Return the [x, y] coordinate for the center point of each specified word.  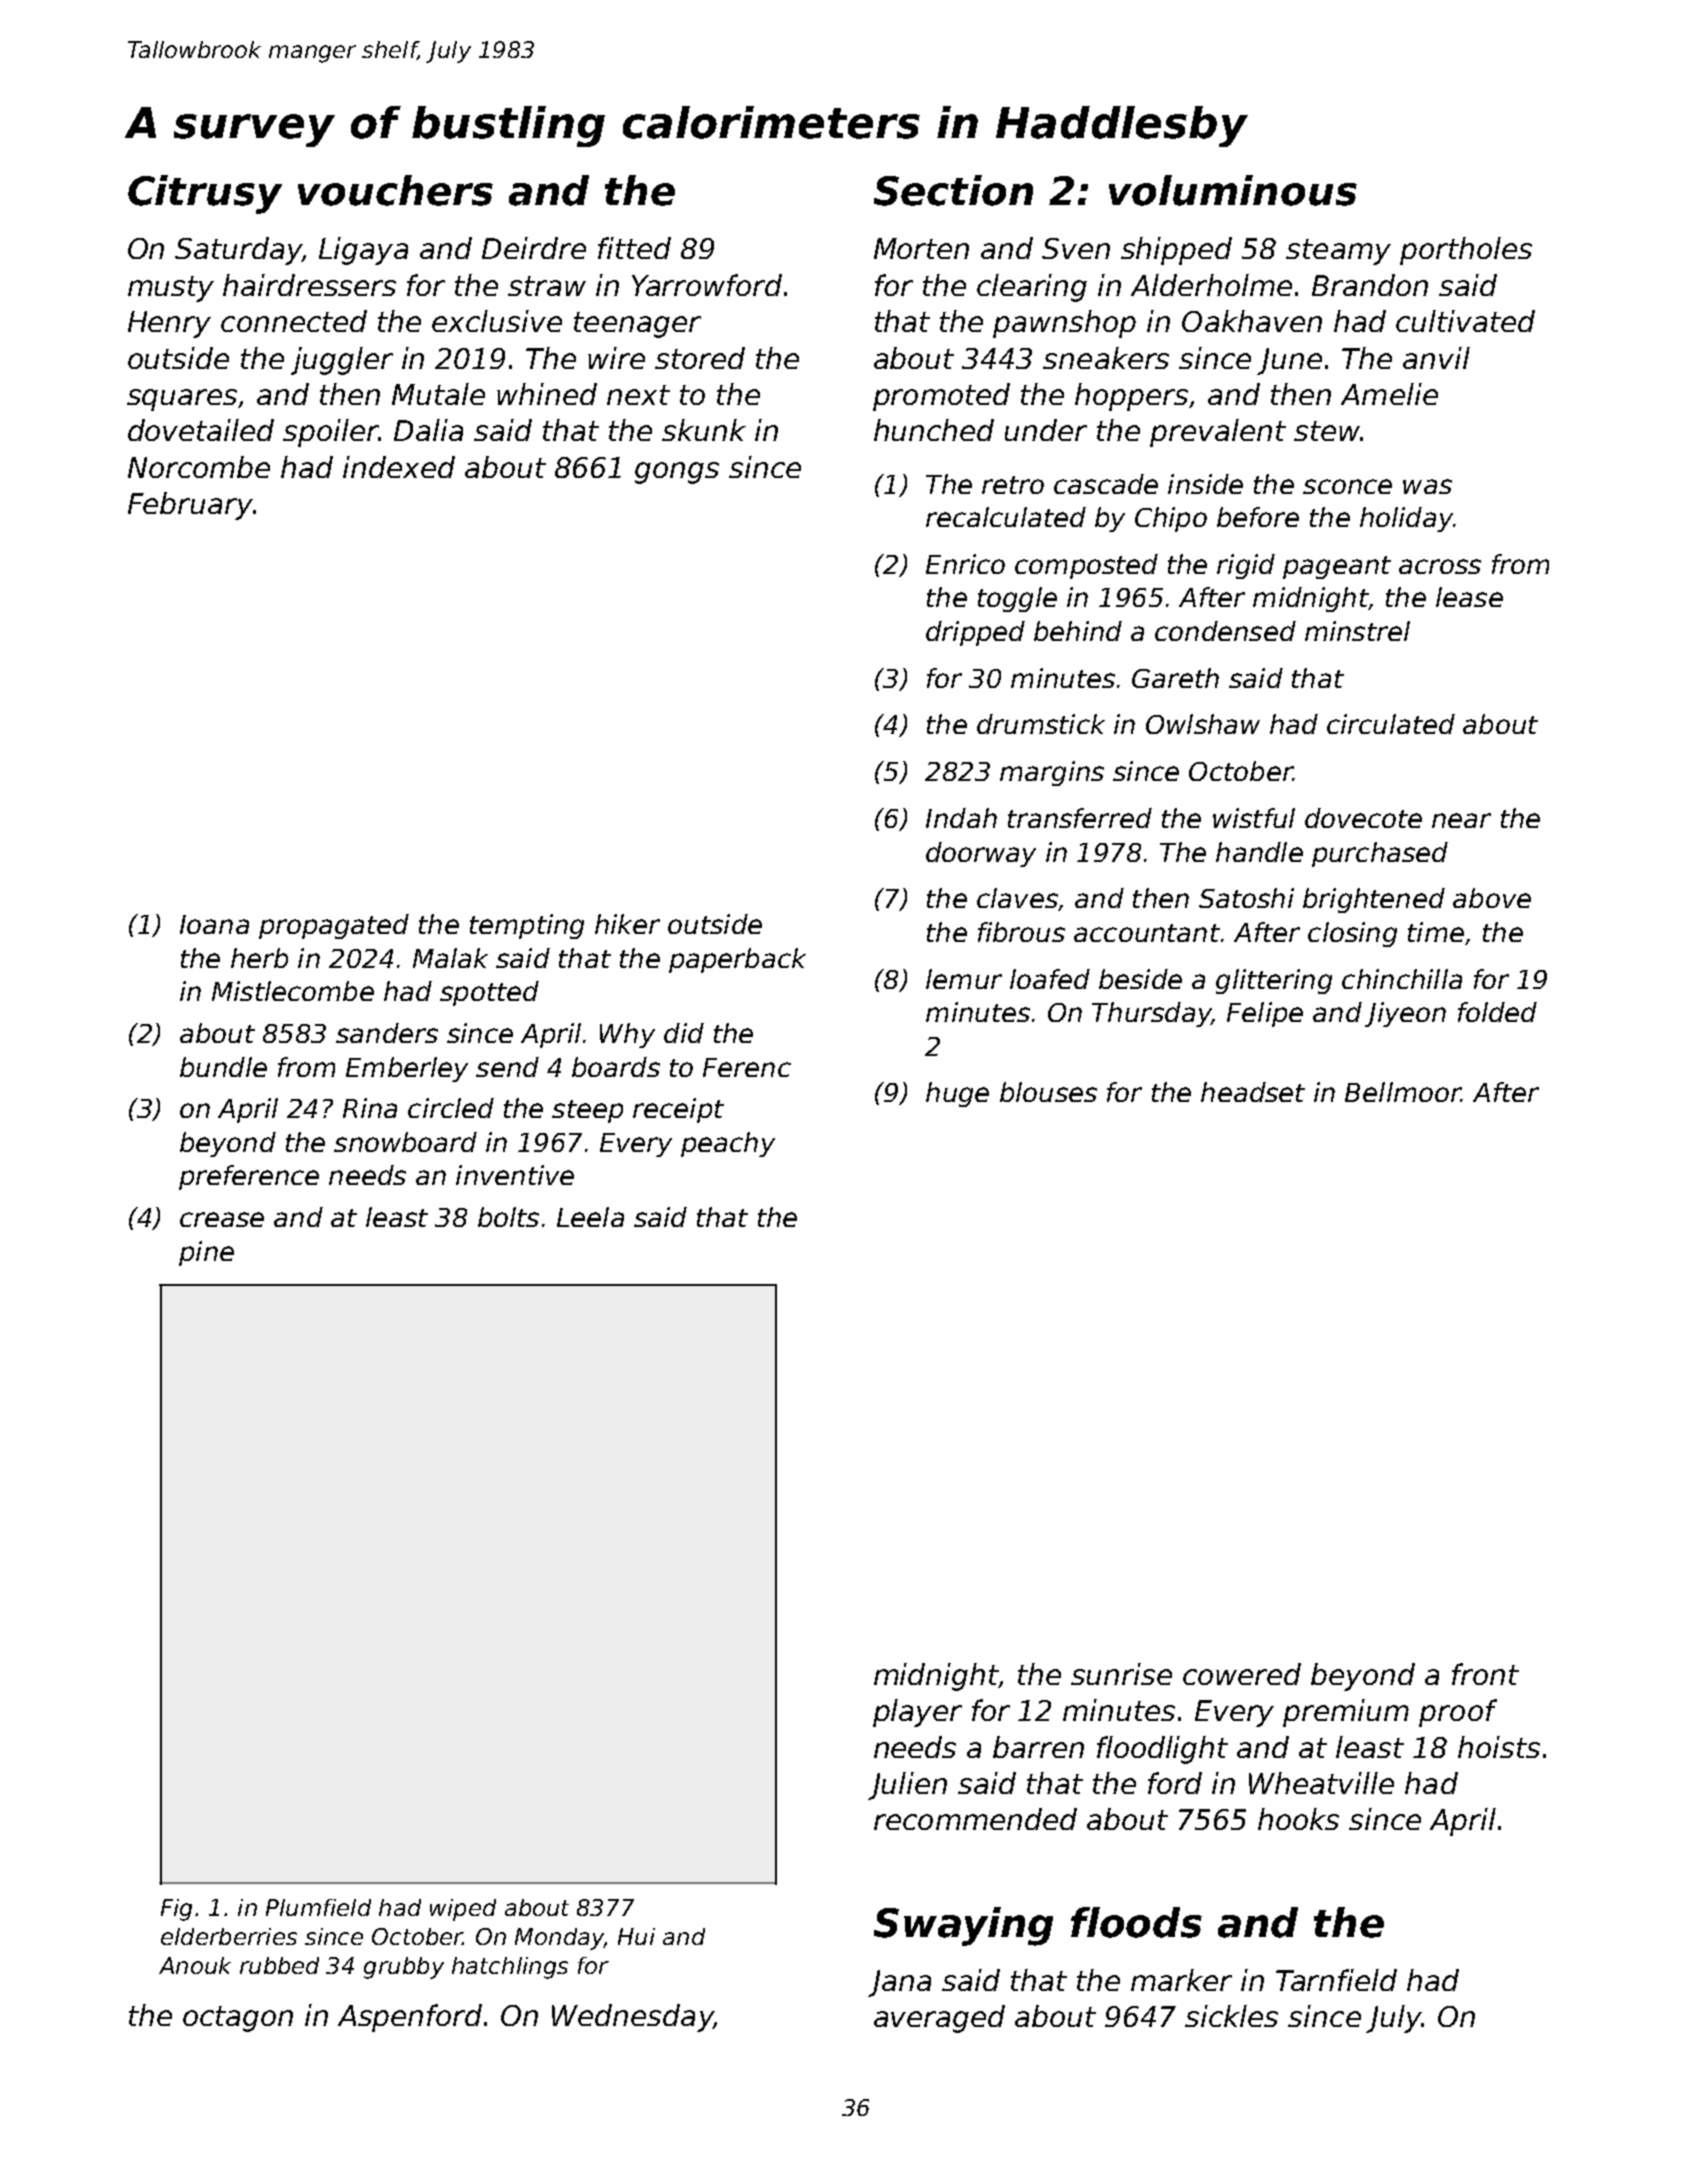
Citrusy [205, 194]
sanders [387, 1033]
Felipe [1265, 1014]
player [917, 1713]
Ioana [214, 924]
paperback [737, 960]
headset [1253, 1092]
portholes [1466, 251]
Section [953, 190]
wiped [463, 1910]
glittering [1274, 981]
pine [206, 1253]
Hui [636, 1936]
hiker [627, 924]
